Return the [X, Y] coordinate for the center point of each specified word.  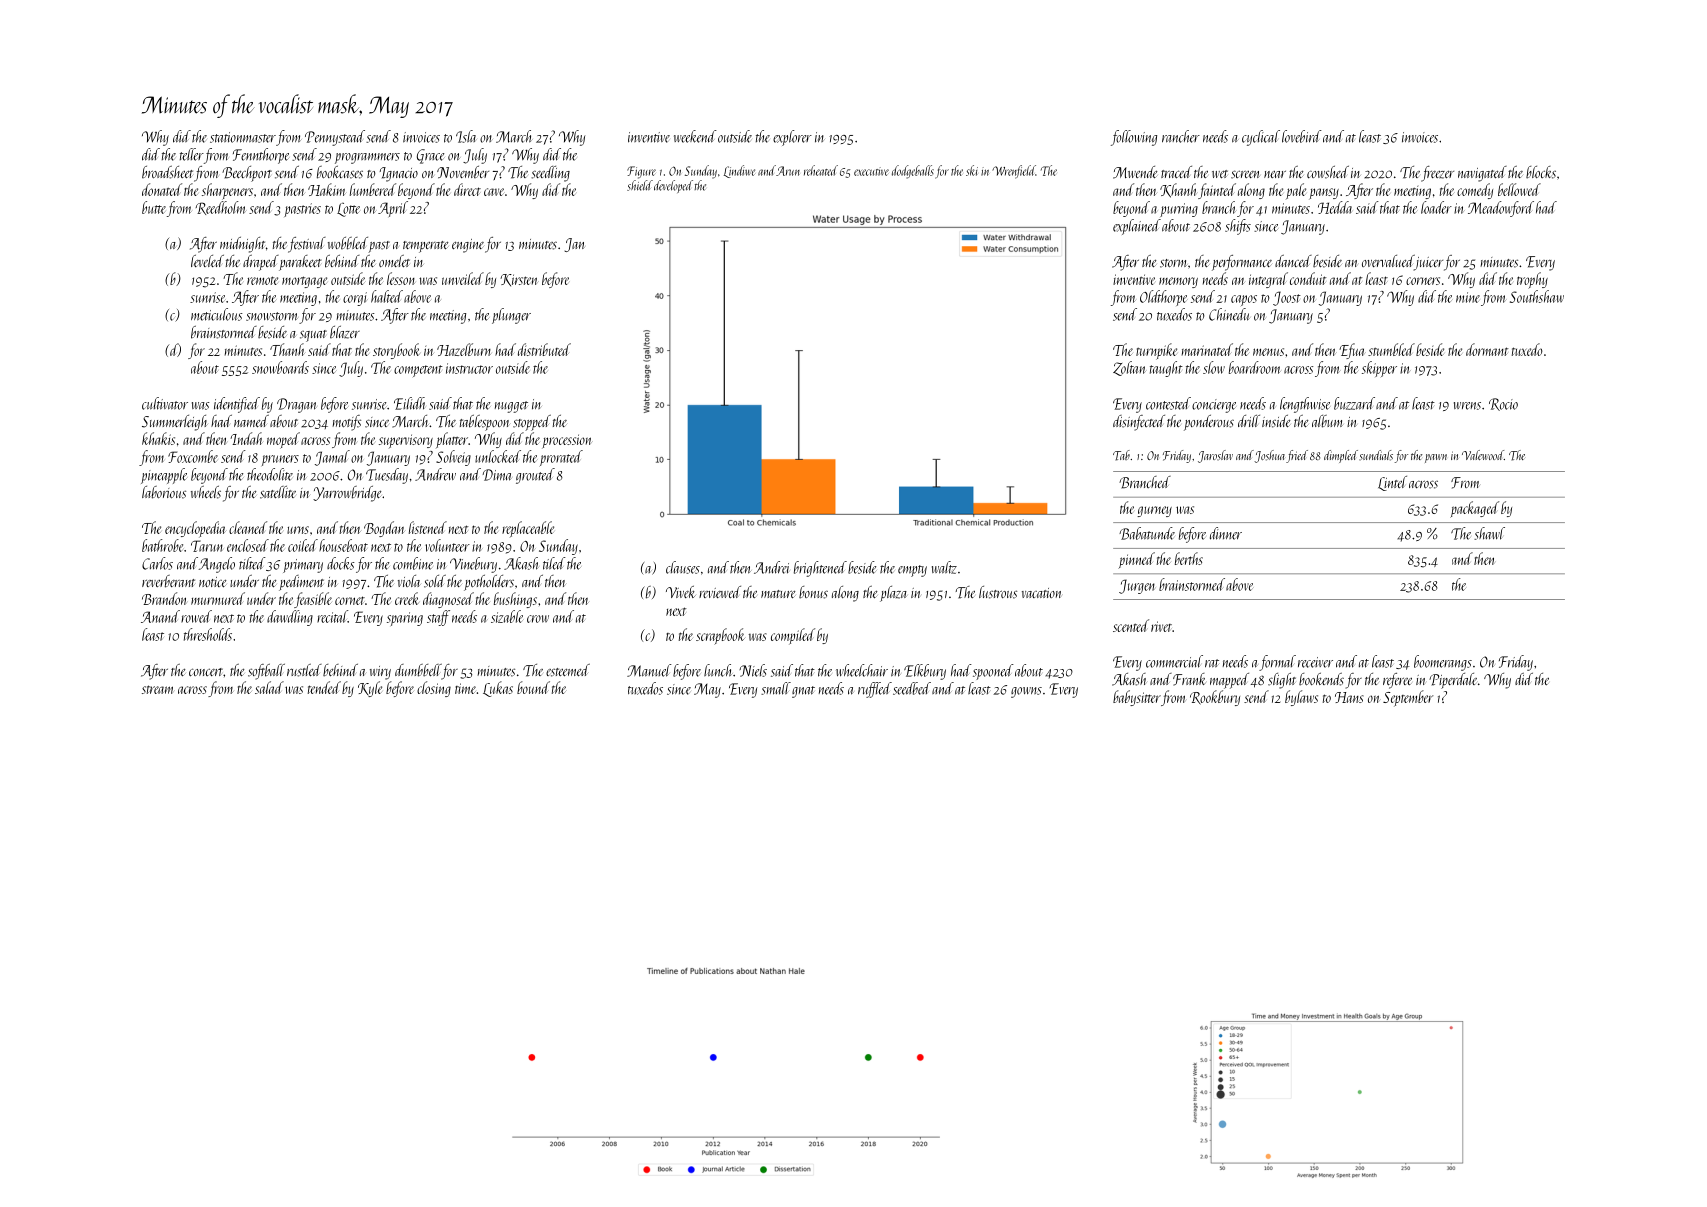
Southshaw [1537, 296]
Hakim [327, 189]
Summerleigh [175, 423]
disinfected [1139, 423]
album [1327, 421]
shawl [1489, 533]
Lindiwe [739, 171]
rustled [304, 670]
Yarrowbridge [347, 494]
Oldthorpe [1163, 298]
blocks [1541, 172]
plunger [511, 316]
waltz [944, 567]
